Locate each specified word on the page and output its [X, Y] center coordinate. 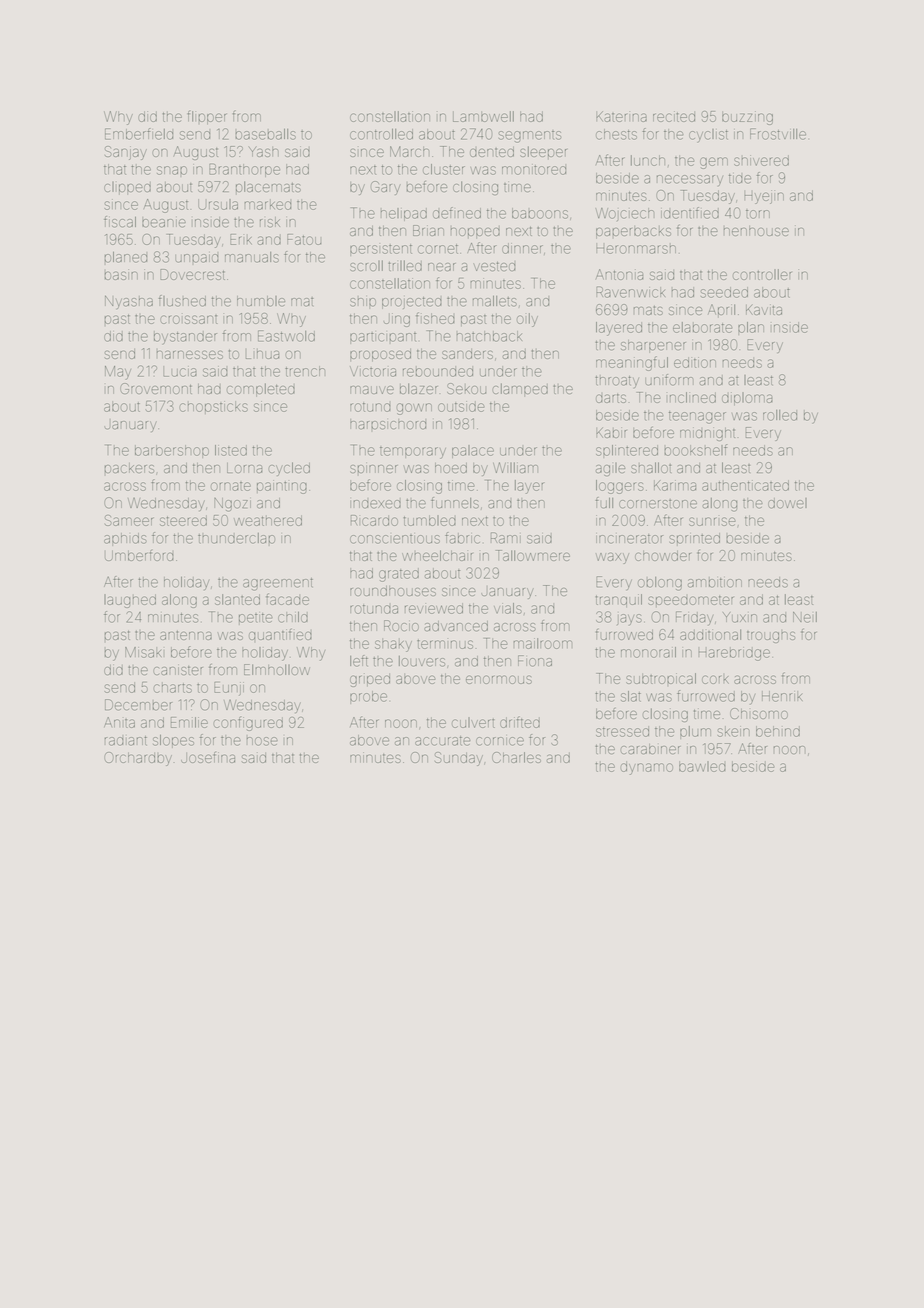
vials [508, 608]
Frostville [778, 134]
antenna [186, 635]
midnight [707, 434]
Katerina [621, 116]
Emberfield [139, 134]
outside [461, 406]
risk [270, 222]
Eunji [229, 689]
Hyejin [764, 197]
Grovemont [156, 388]
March [409, 151]
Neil [805, 617]
